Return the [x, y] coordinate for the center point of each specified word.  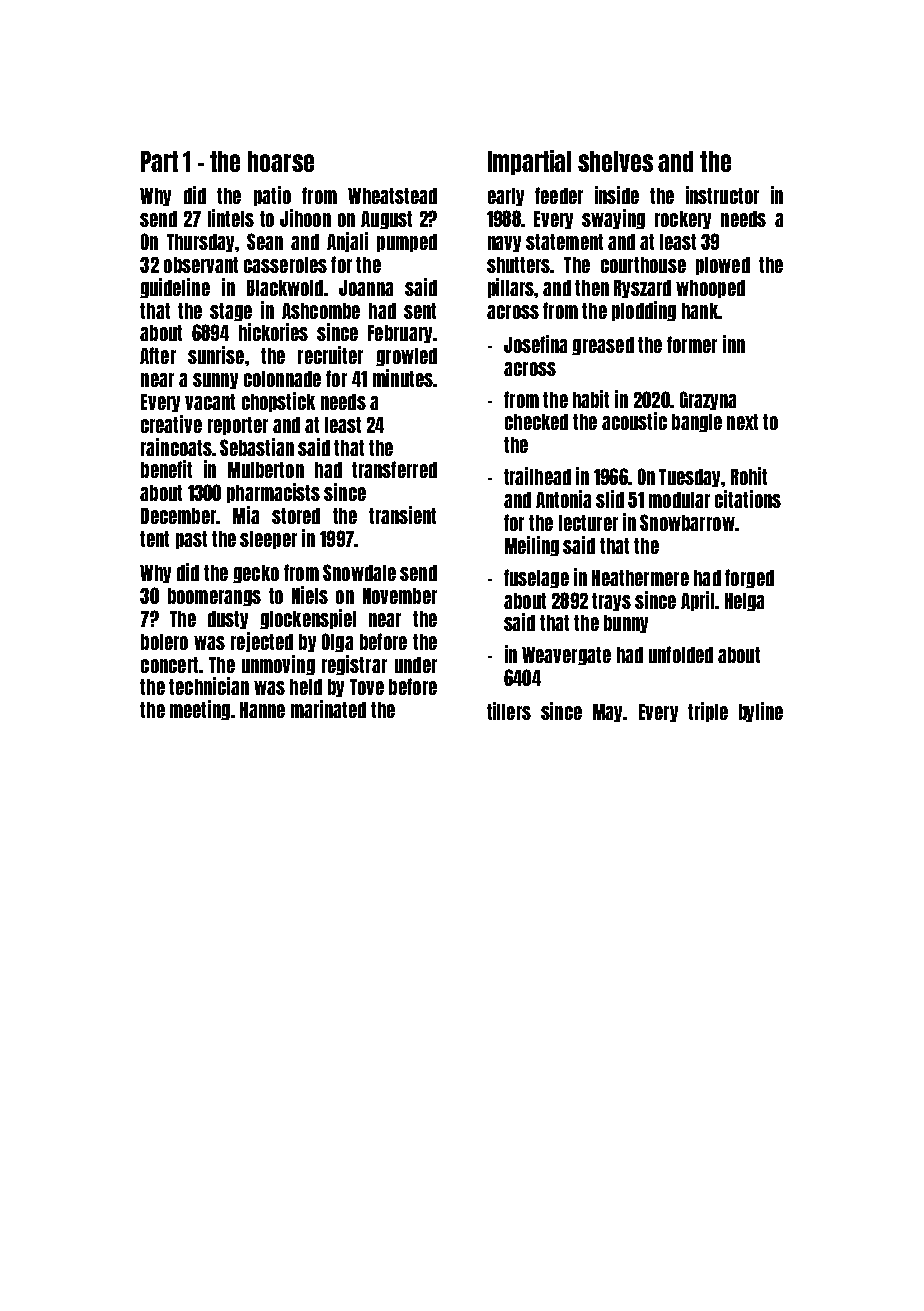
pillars [511, 288]
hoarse [281, 161]
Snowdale [359, 572]
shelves [615, 161]
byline [761, 712]
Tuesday [689, 478]
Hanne [262, 710]
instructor [722, 195]
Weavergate [566, 656]
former [692, 344]
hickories [273, 332]
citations [748, 499]
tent [154, 539]
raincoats [176, 447]
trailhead [537, 476]
